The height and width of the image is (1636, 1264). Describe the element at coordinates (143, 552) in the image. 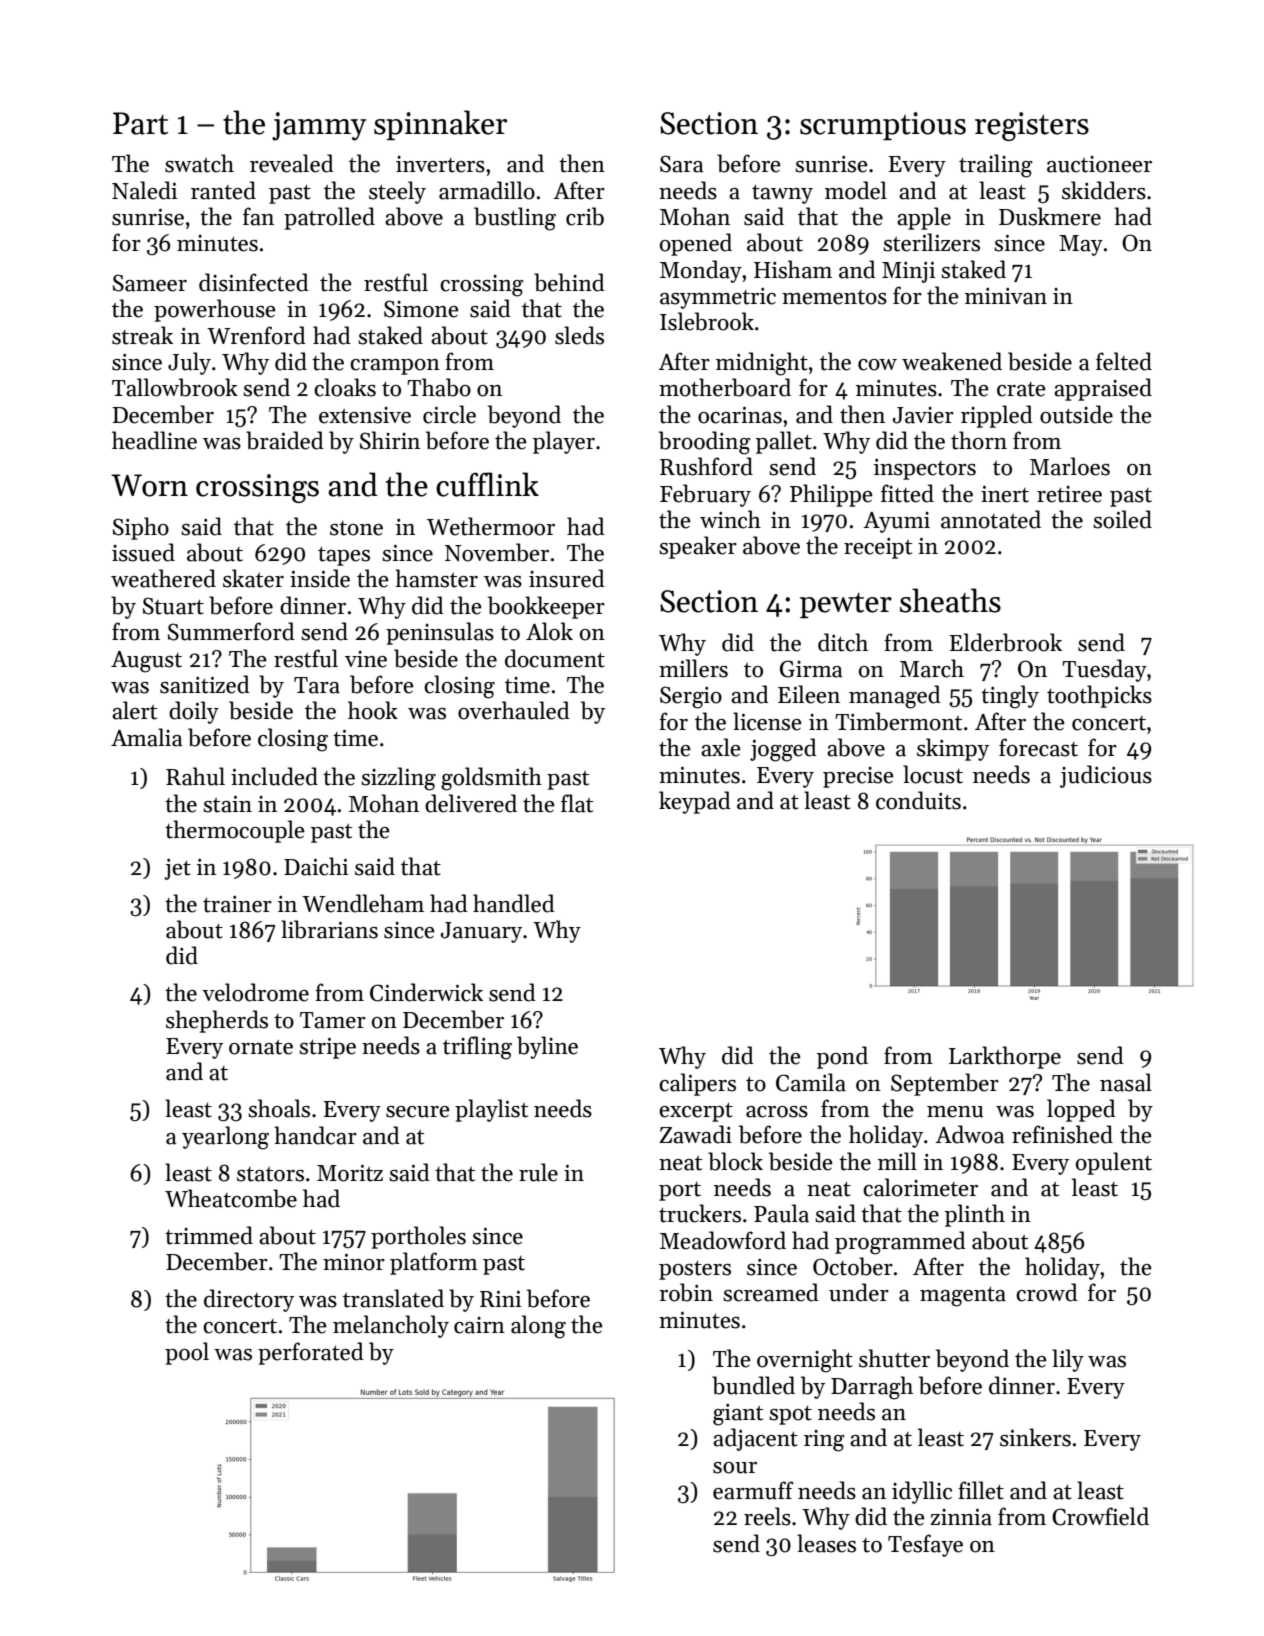

I see `issued` at that location.
